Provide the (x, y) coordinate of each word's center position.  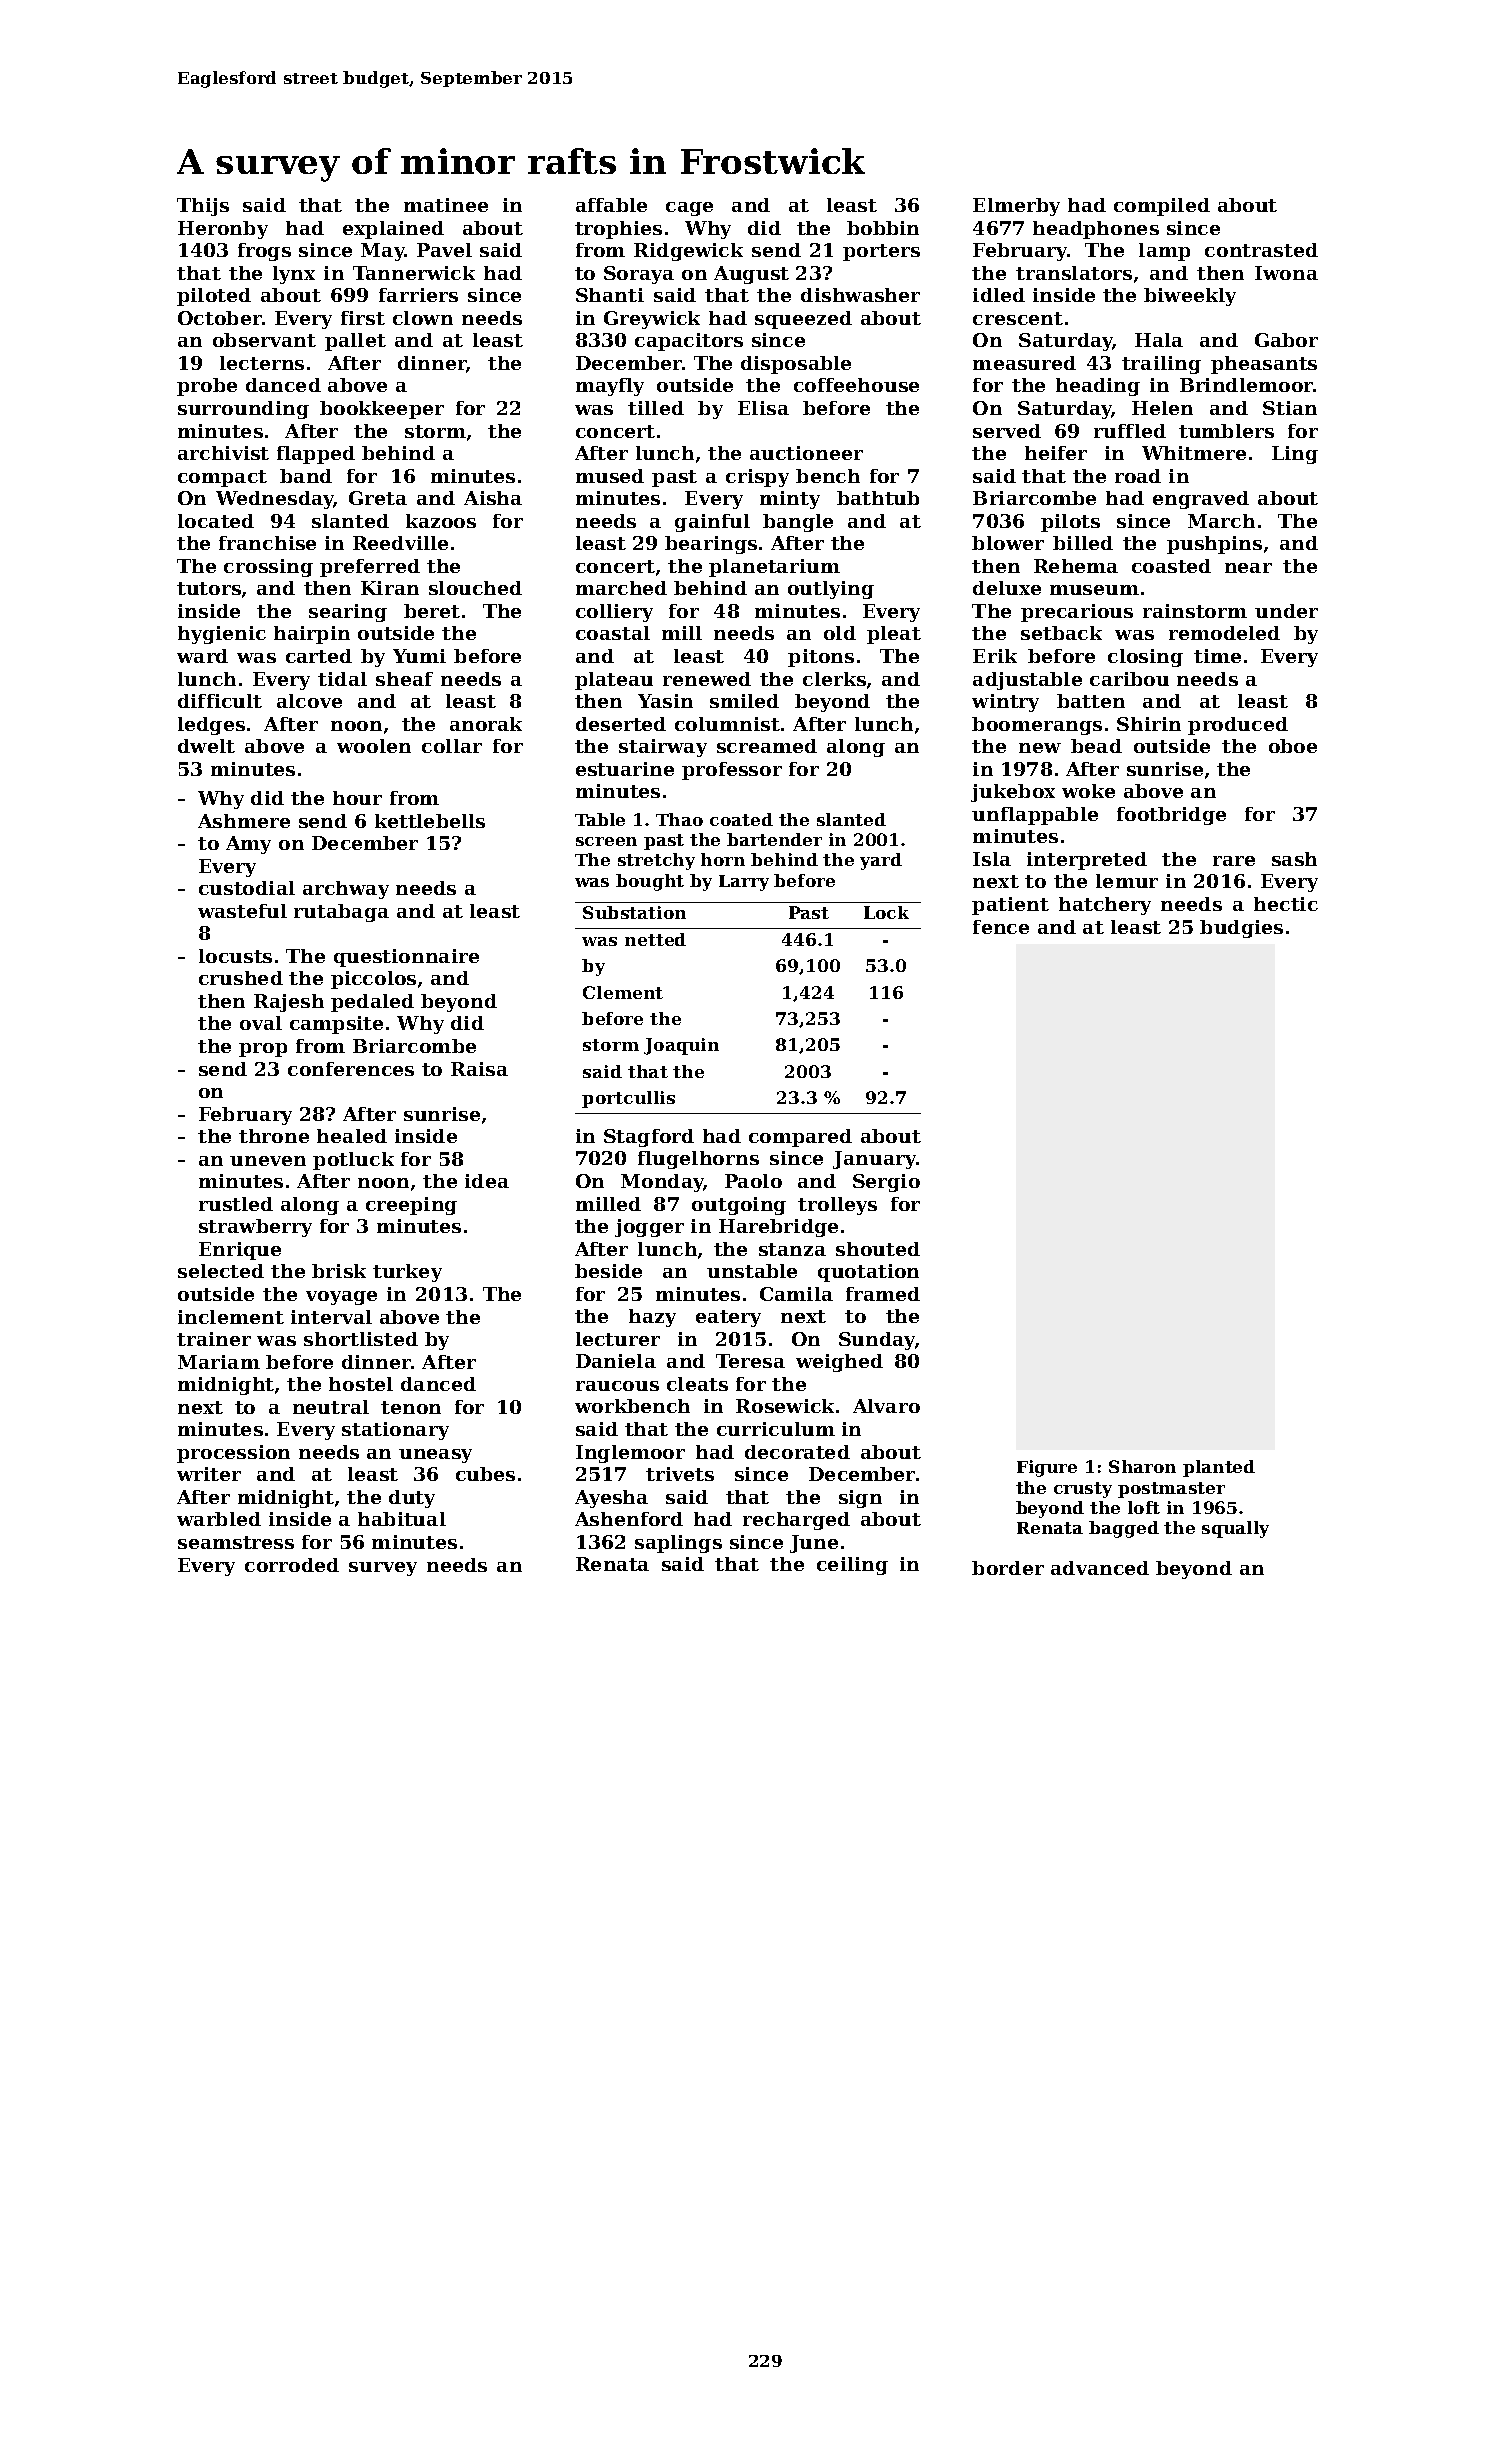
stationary (395, 1431)
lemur (1127, 881)
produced (1238, 726)
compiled (1162, 207)
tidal (342, 679)
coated (741, 819)
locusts (235, 956)
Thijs (203, 207)
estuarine (625, 769)
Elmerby (1016, 207)
